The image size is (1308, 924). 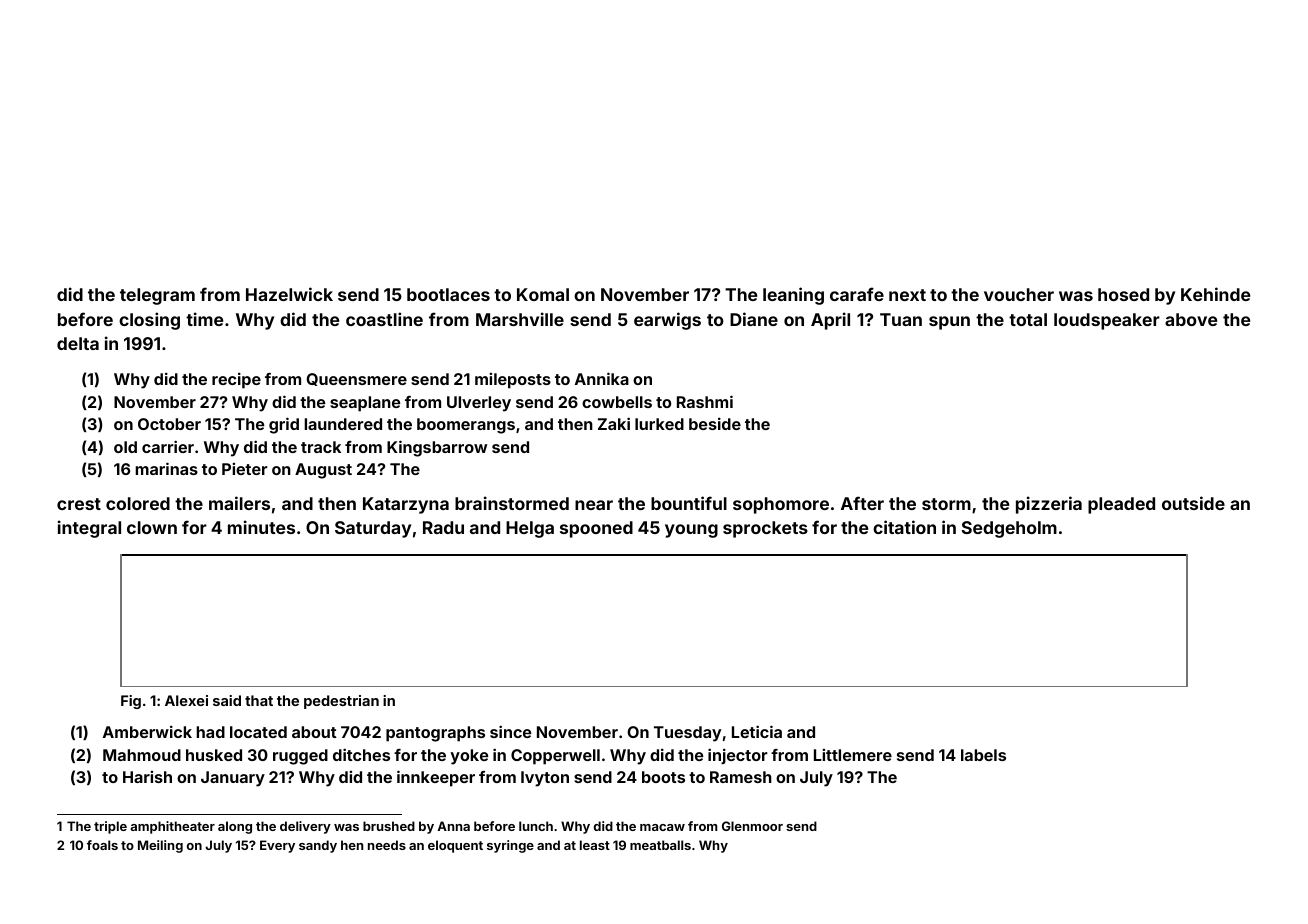 I want to click on Harish, so click(x=147, y=777).
